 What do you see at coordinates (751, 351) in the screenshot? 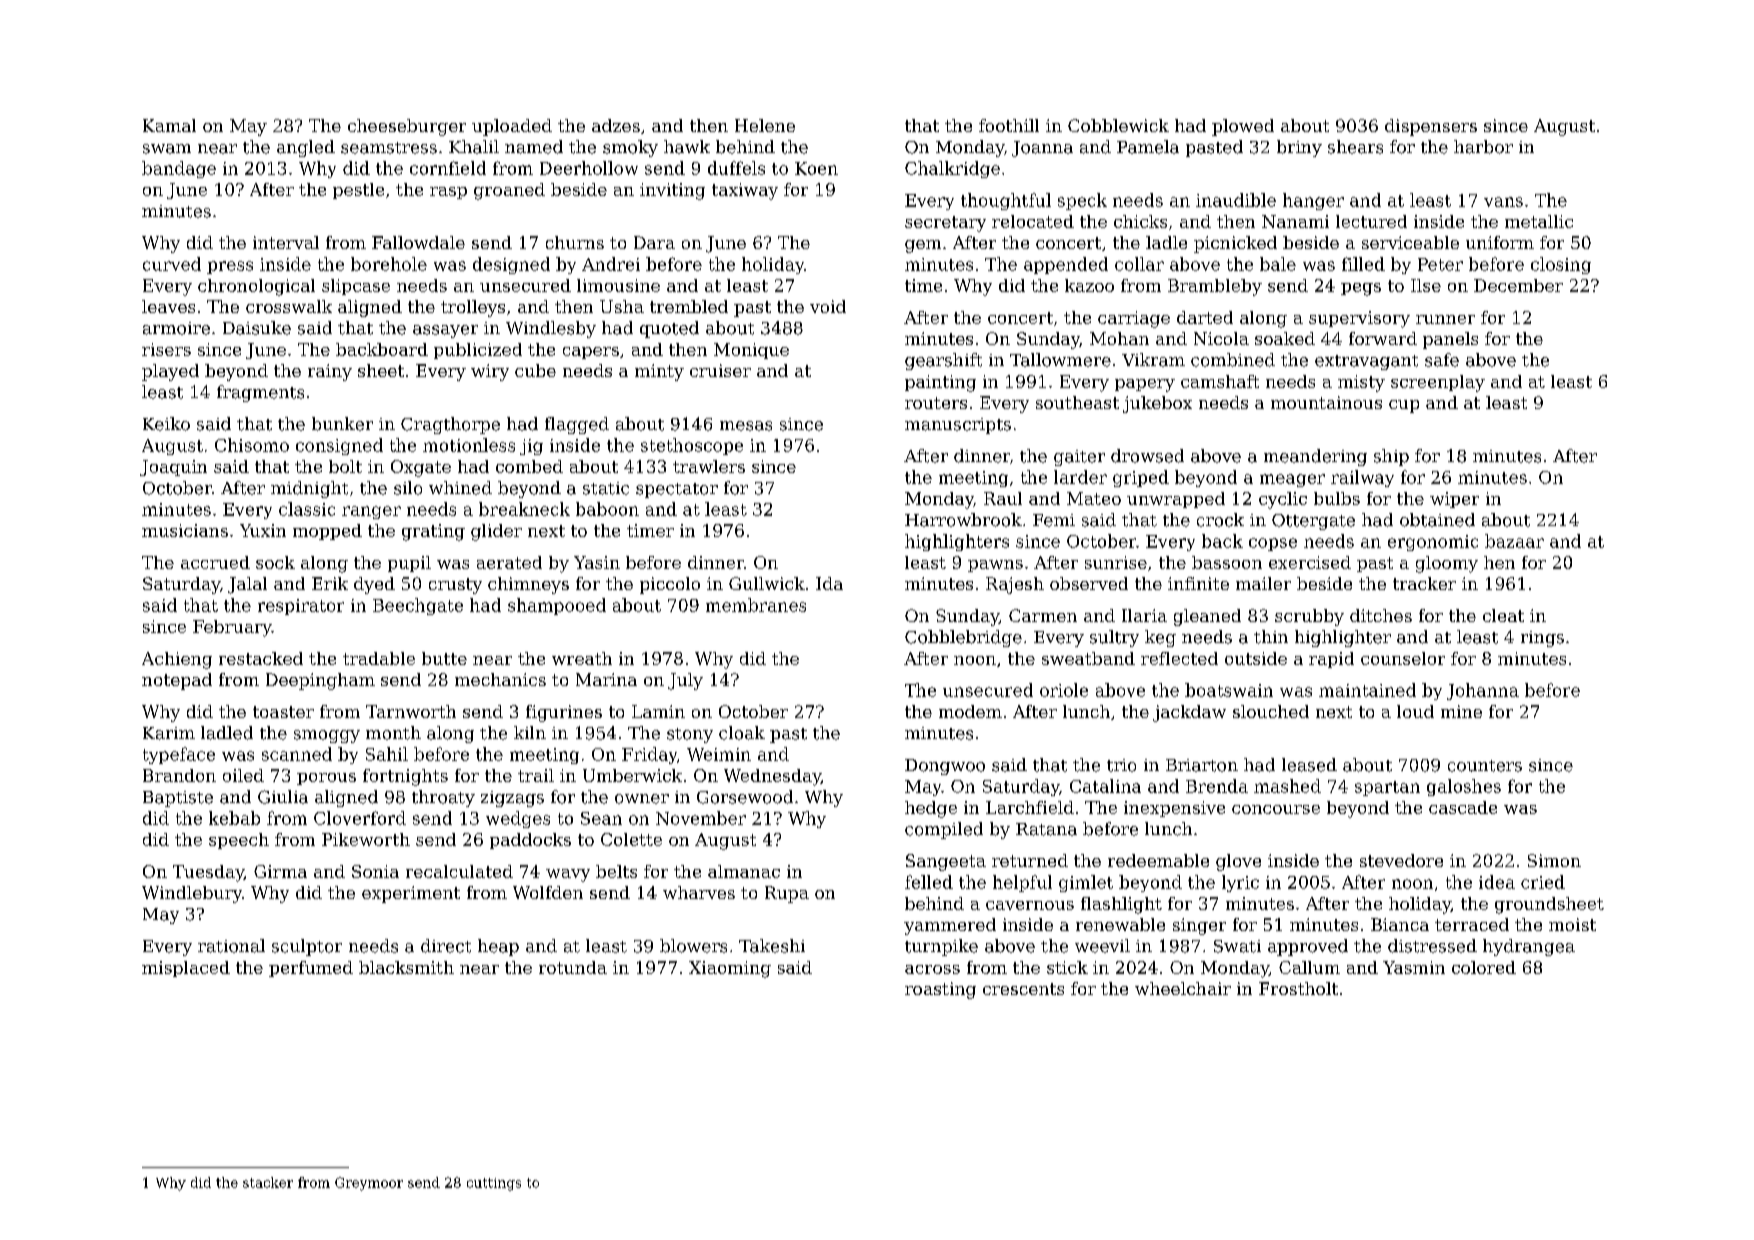
I see `Monique` at bounding box center [751, 351].
